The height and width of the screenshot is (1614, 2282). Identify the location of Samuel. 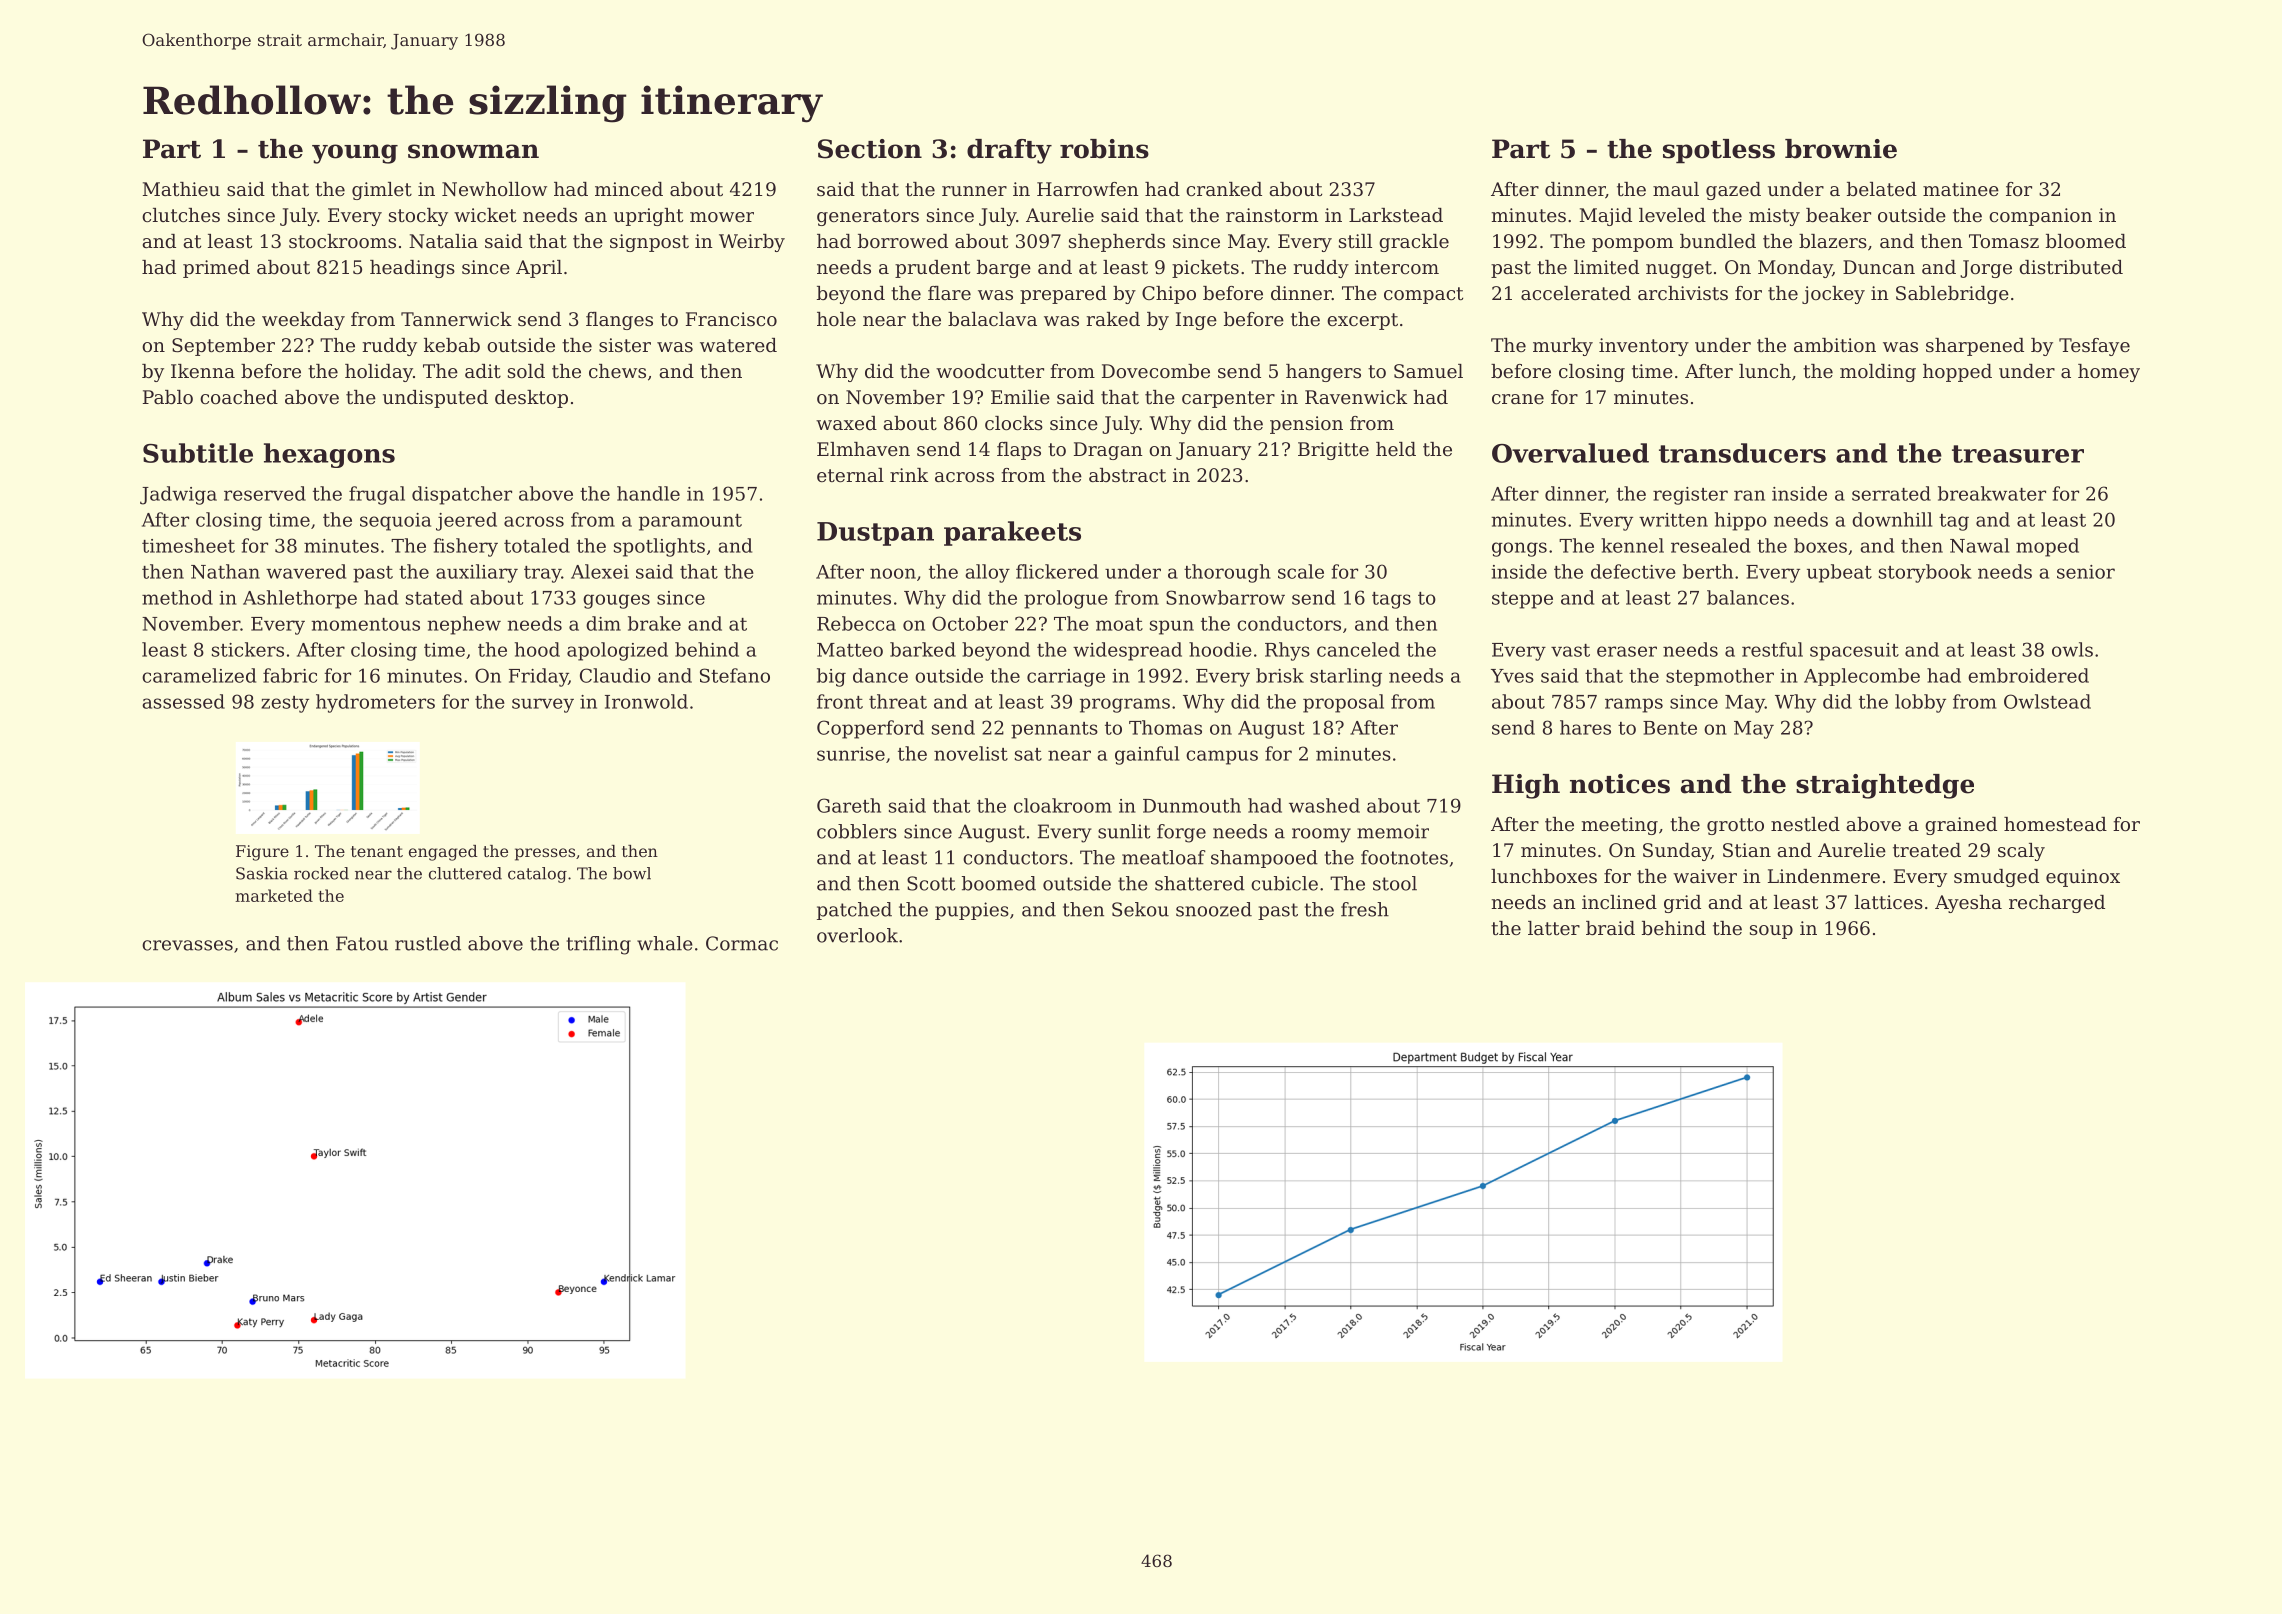
(1428, 371).
